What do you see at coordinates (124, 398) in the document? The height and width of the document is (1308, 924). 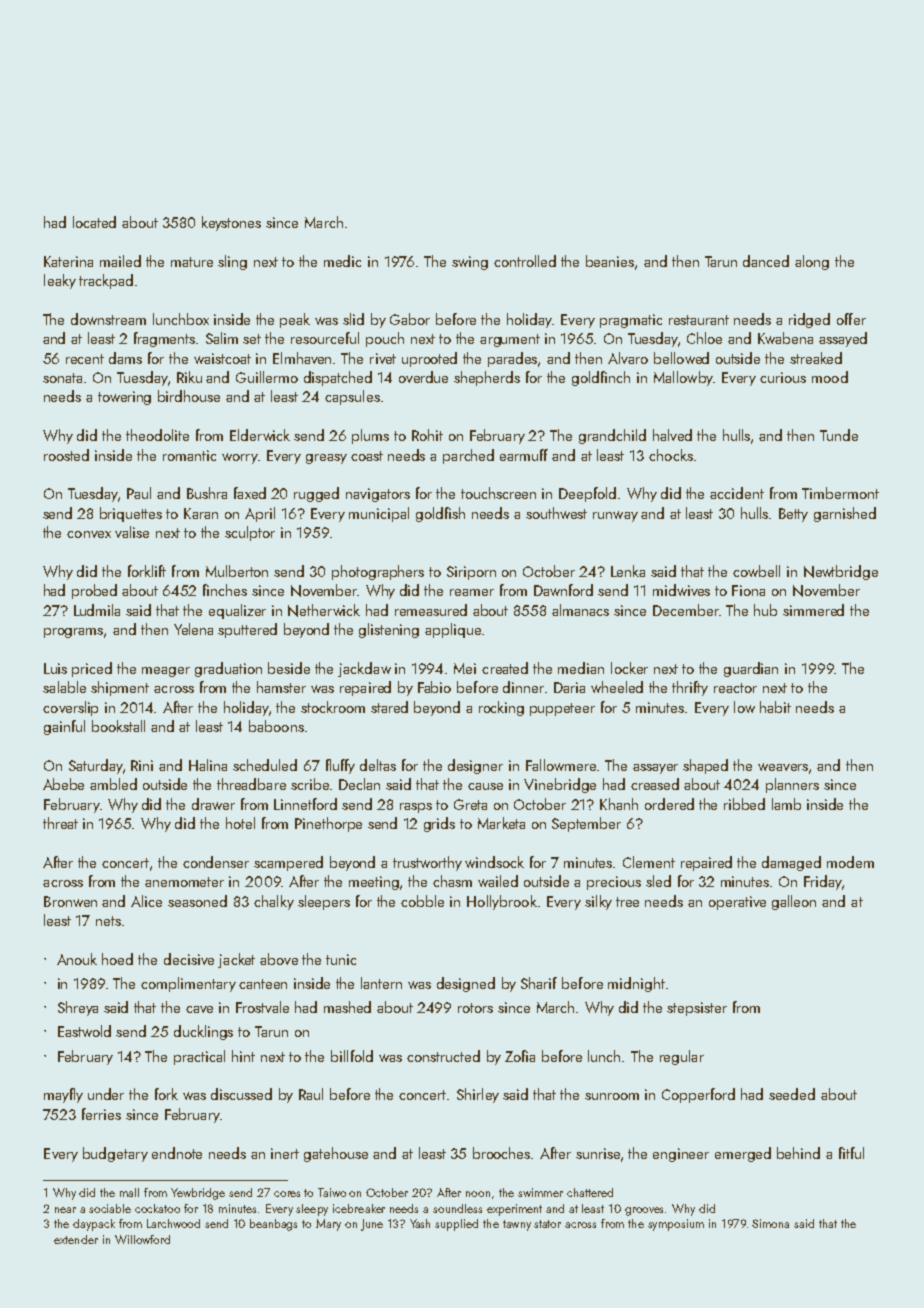 I see `towering` at bounding box center [124, 398].
